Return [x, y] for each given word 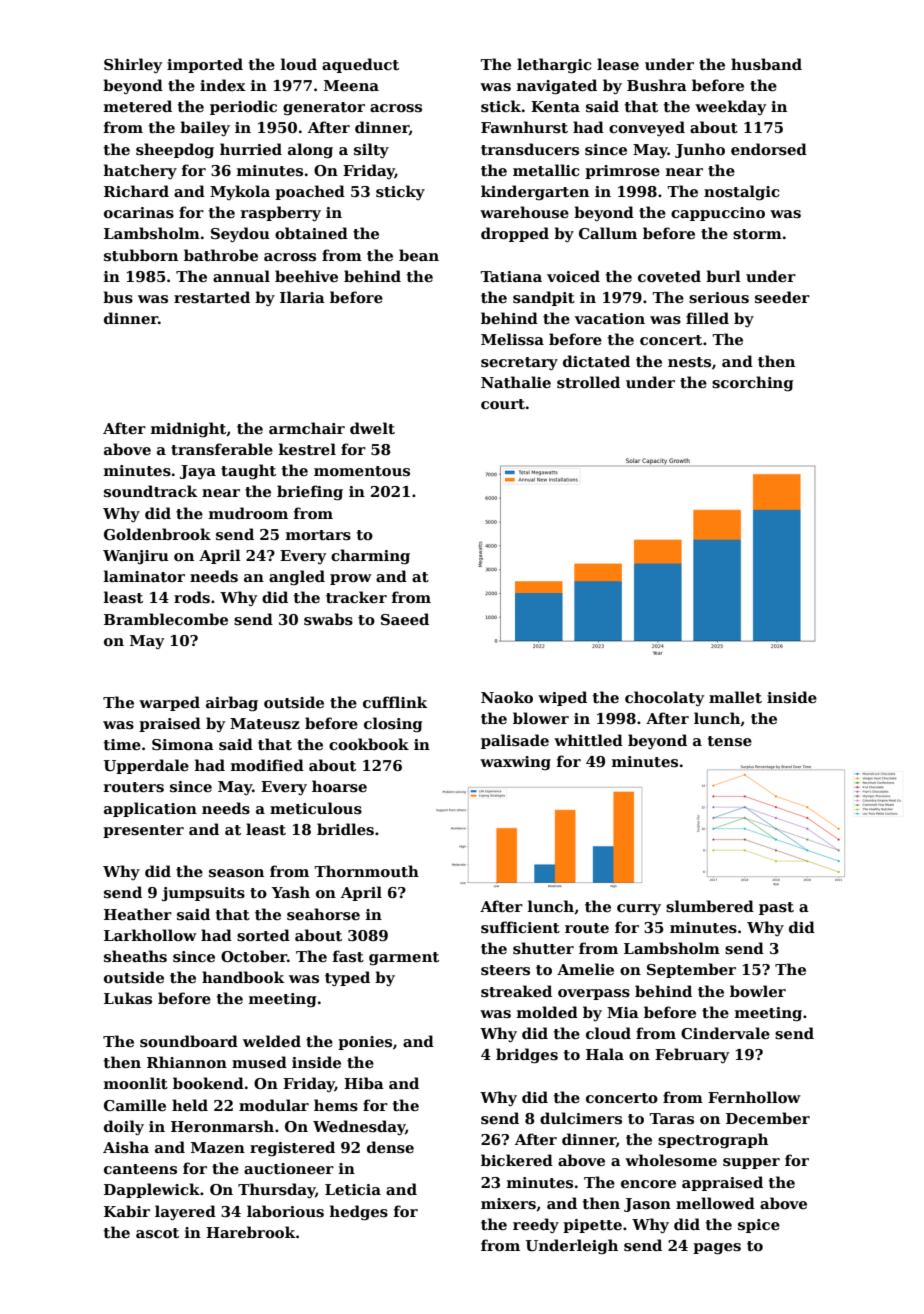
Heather [138, 914]
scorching [753, 384]
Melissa [512, 339]
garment [404, 959]
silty [371, 150]
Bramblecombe [166, 619]
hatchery [140, 171]
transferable [222, 449]
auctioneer [289, 1168]
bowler [758, 991]
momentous [362, 471]
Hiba [364, 1083]
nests [689, 362]
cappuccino [718, 214]
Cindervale [725, 1033]
